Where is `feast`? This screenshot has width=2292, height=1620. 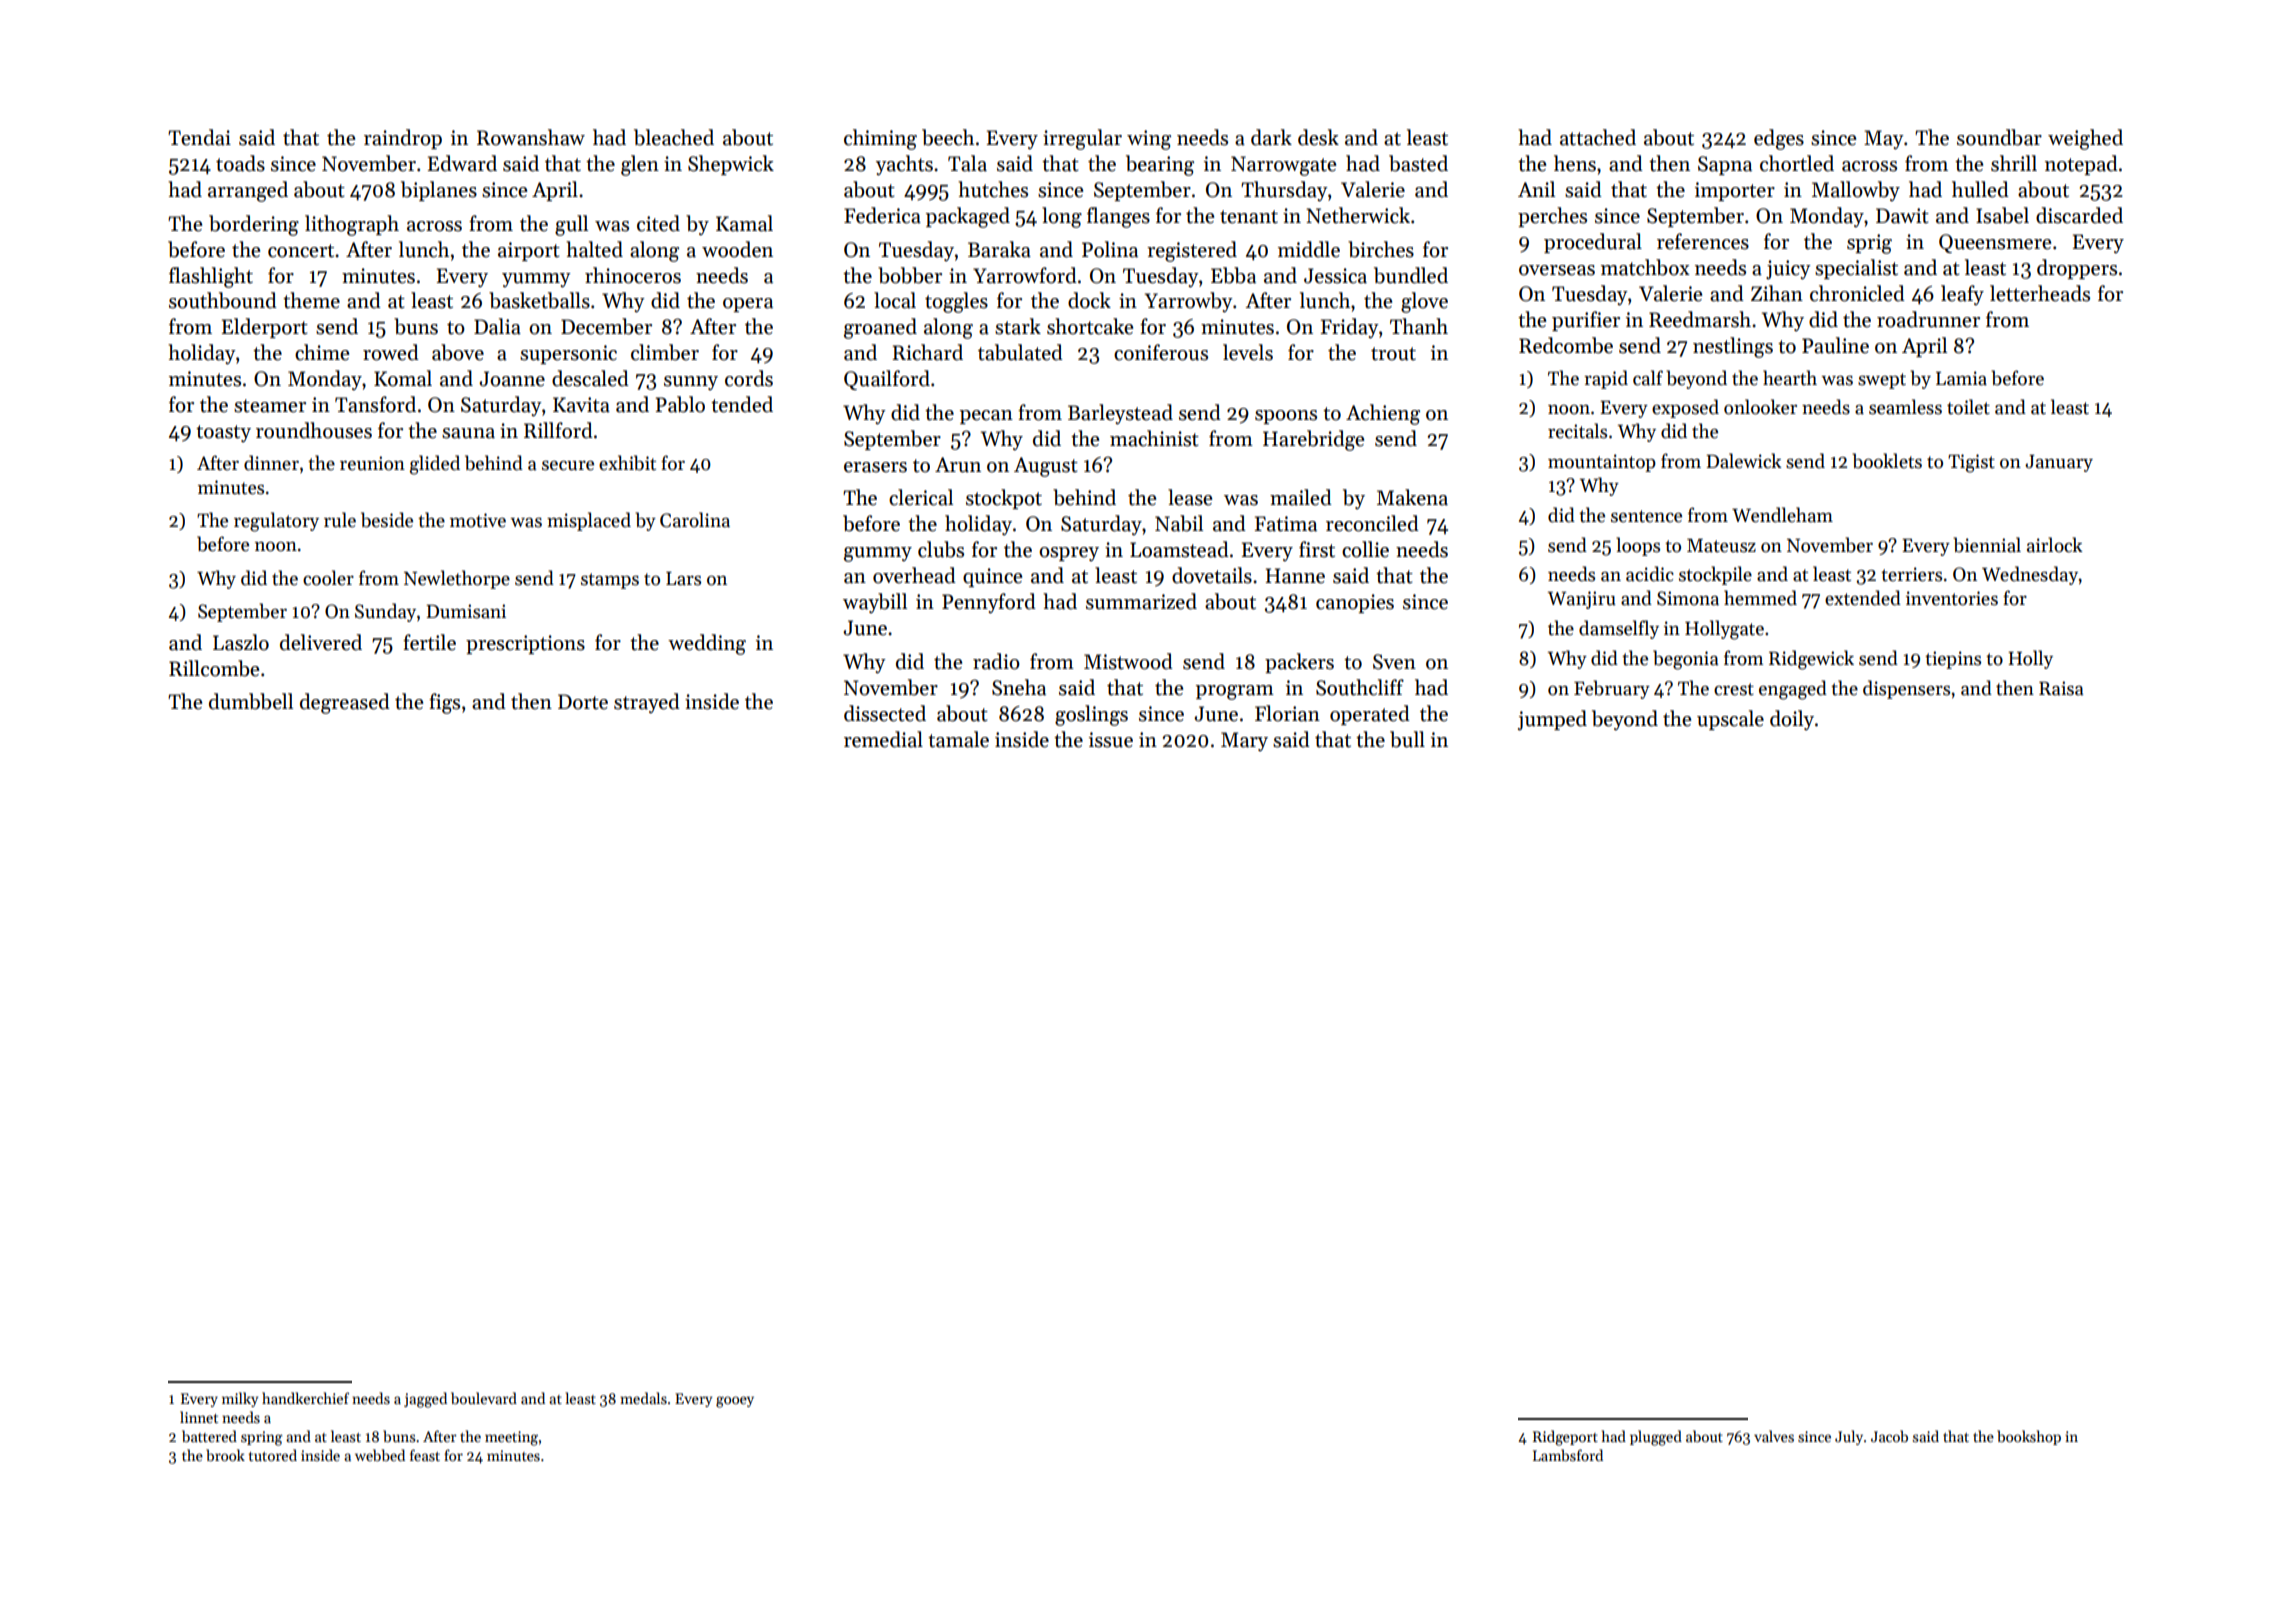
feast is located at coordinates (425, 1455).
